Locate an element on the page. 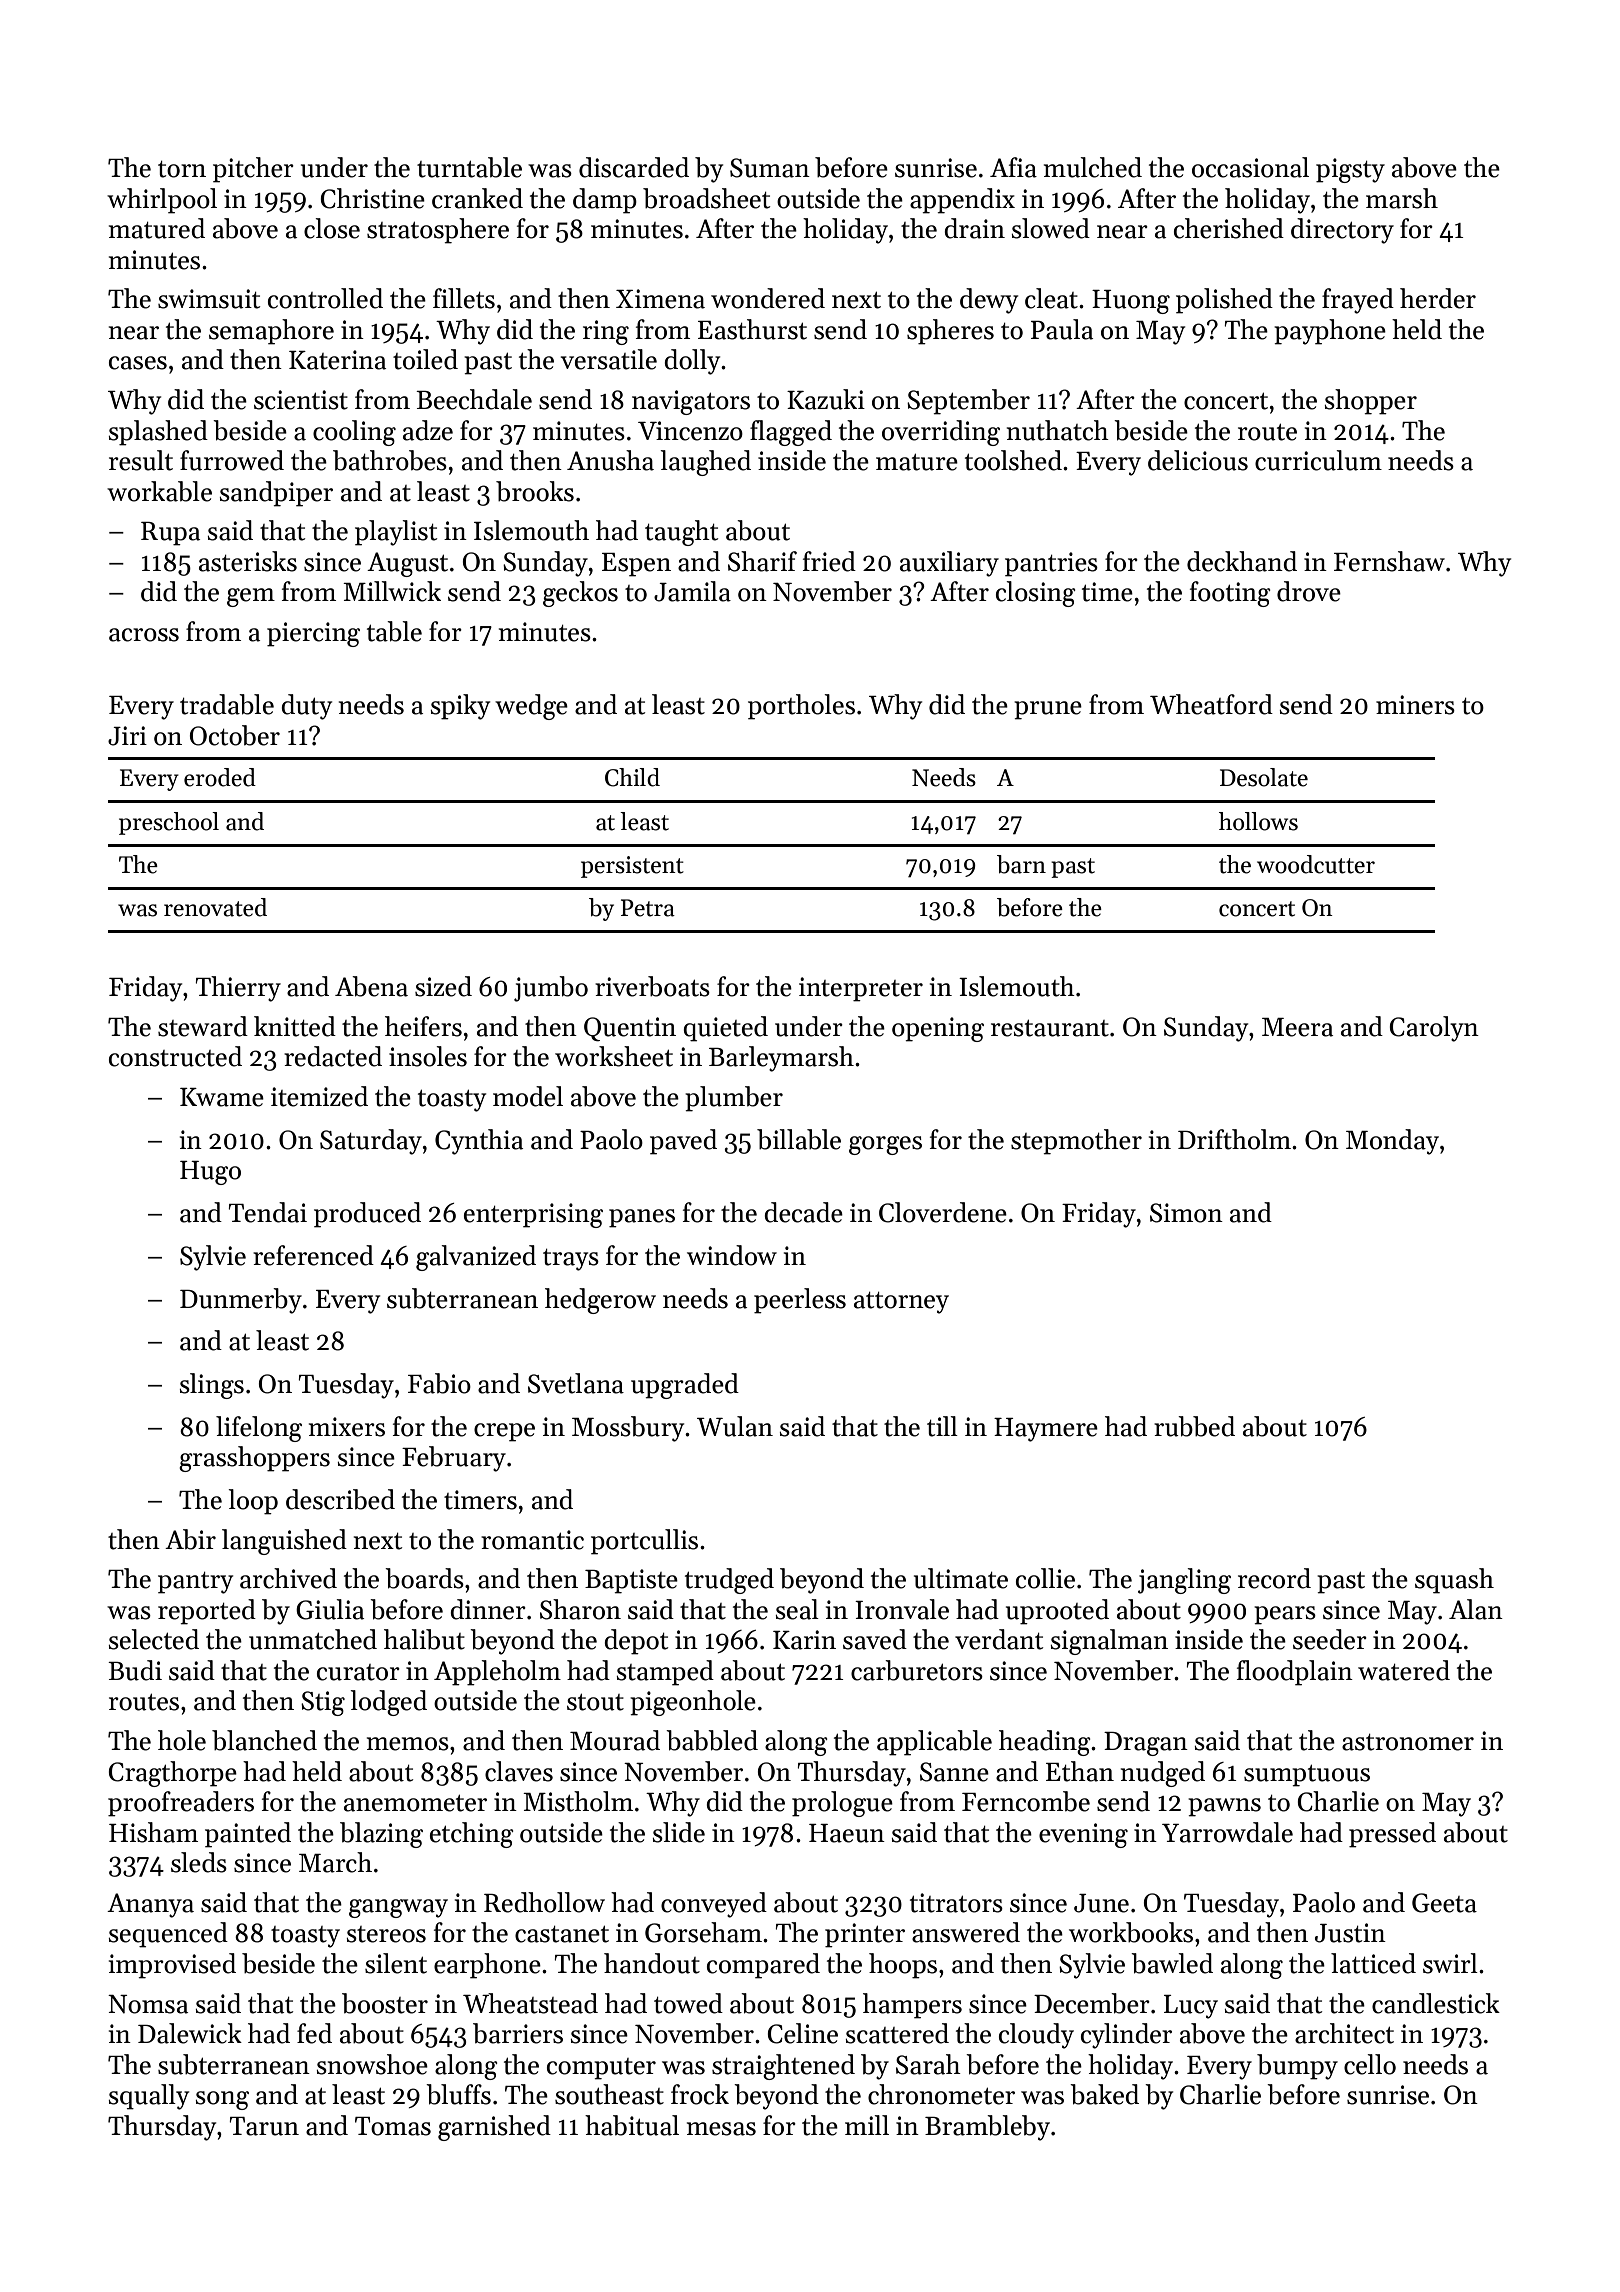  Suman is located at coordinates (770, 168).
